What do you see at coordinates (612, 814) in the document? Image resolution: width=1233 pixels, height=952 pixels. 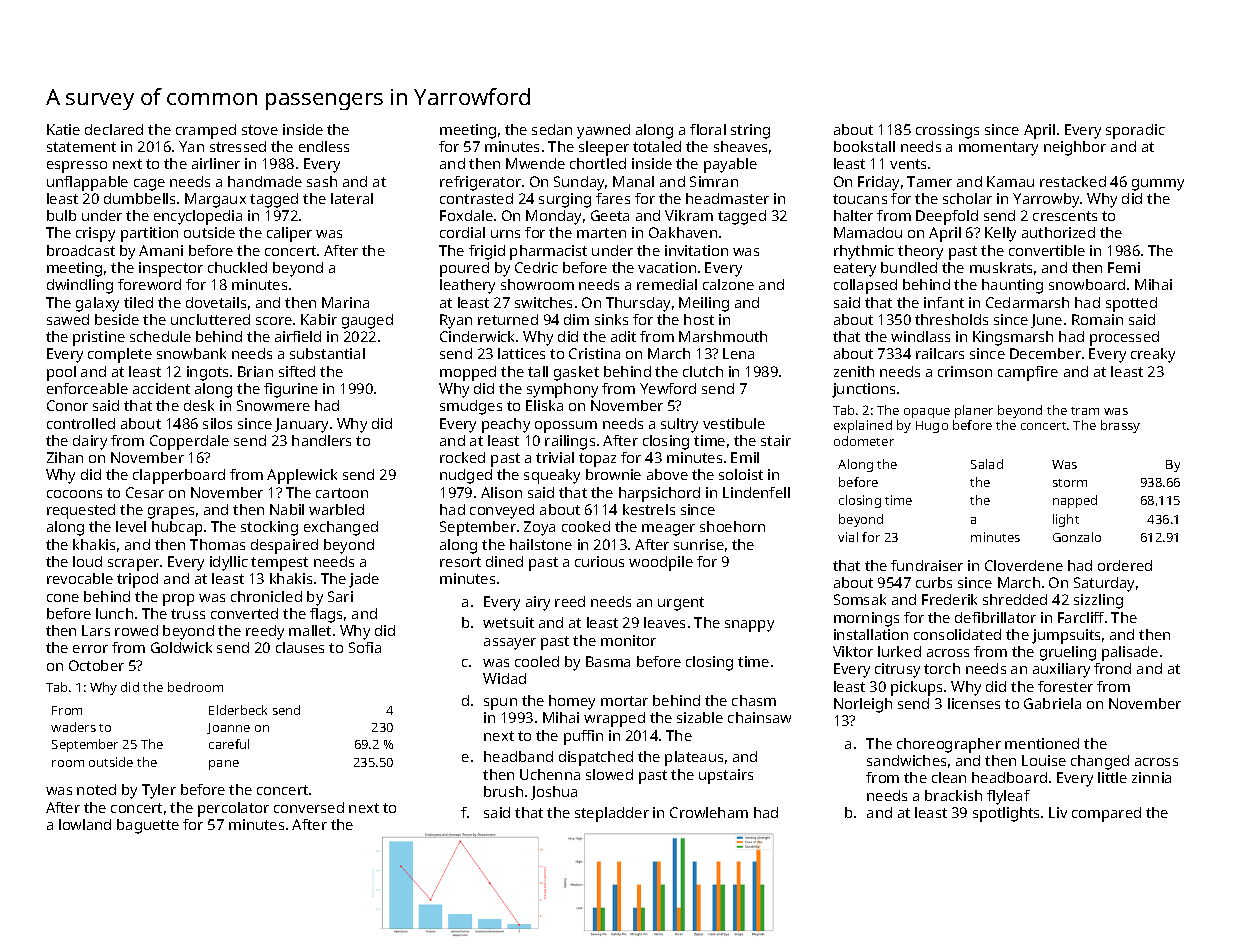 I see `stepladder` at bounding box center [612, 814].
